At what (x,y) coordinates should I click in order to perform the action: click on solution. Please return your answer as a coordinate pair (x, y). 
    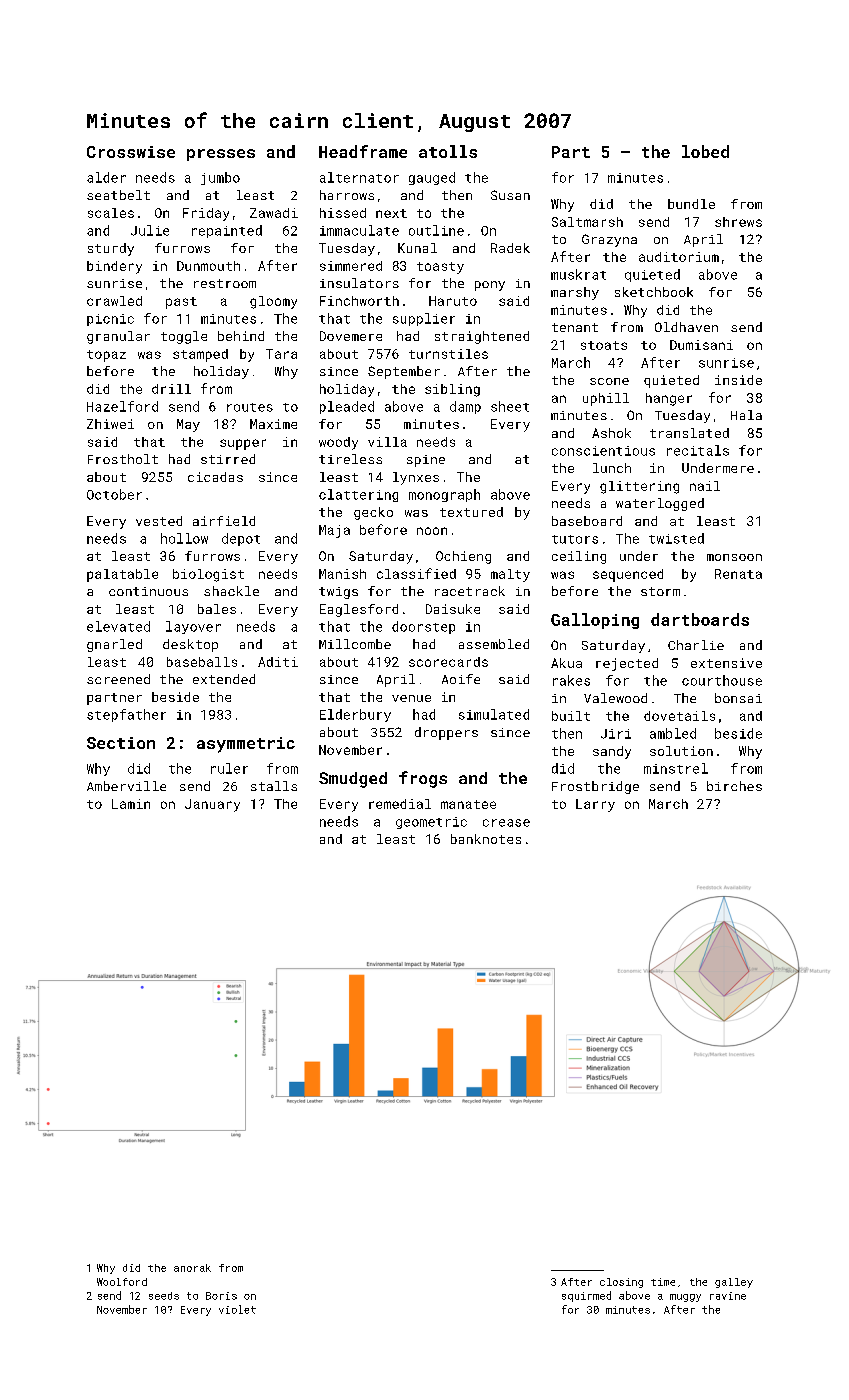
    Looking at the image, I should click on (681, 751).
